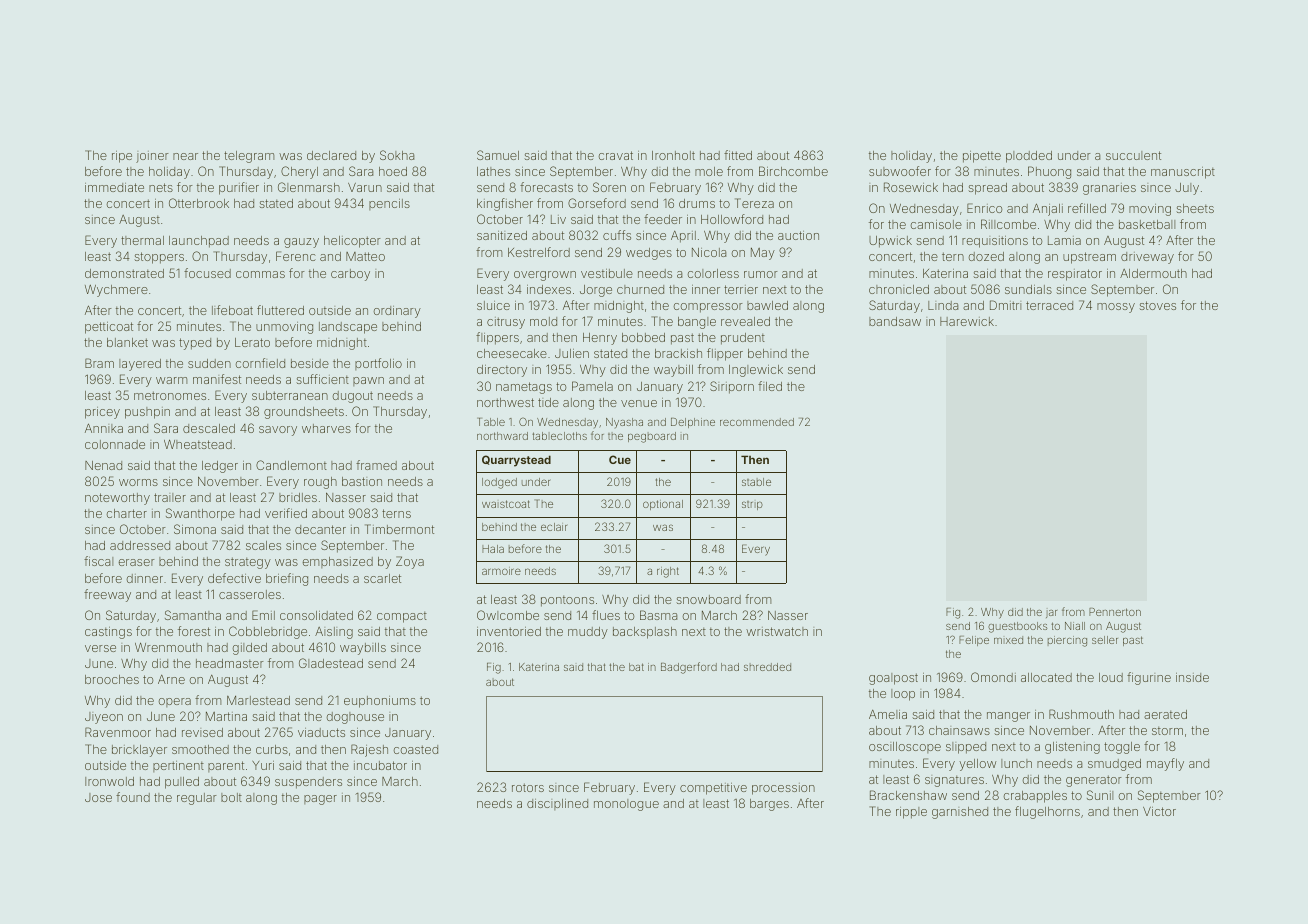 This screenshot has height=924, width=1308. Describe the element at coordinates (709, 599) in the screenshot. I see `snowboard` at that location.
